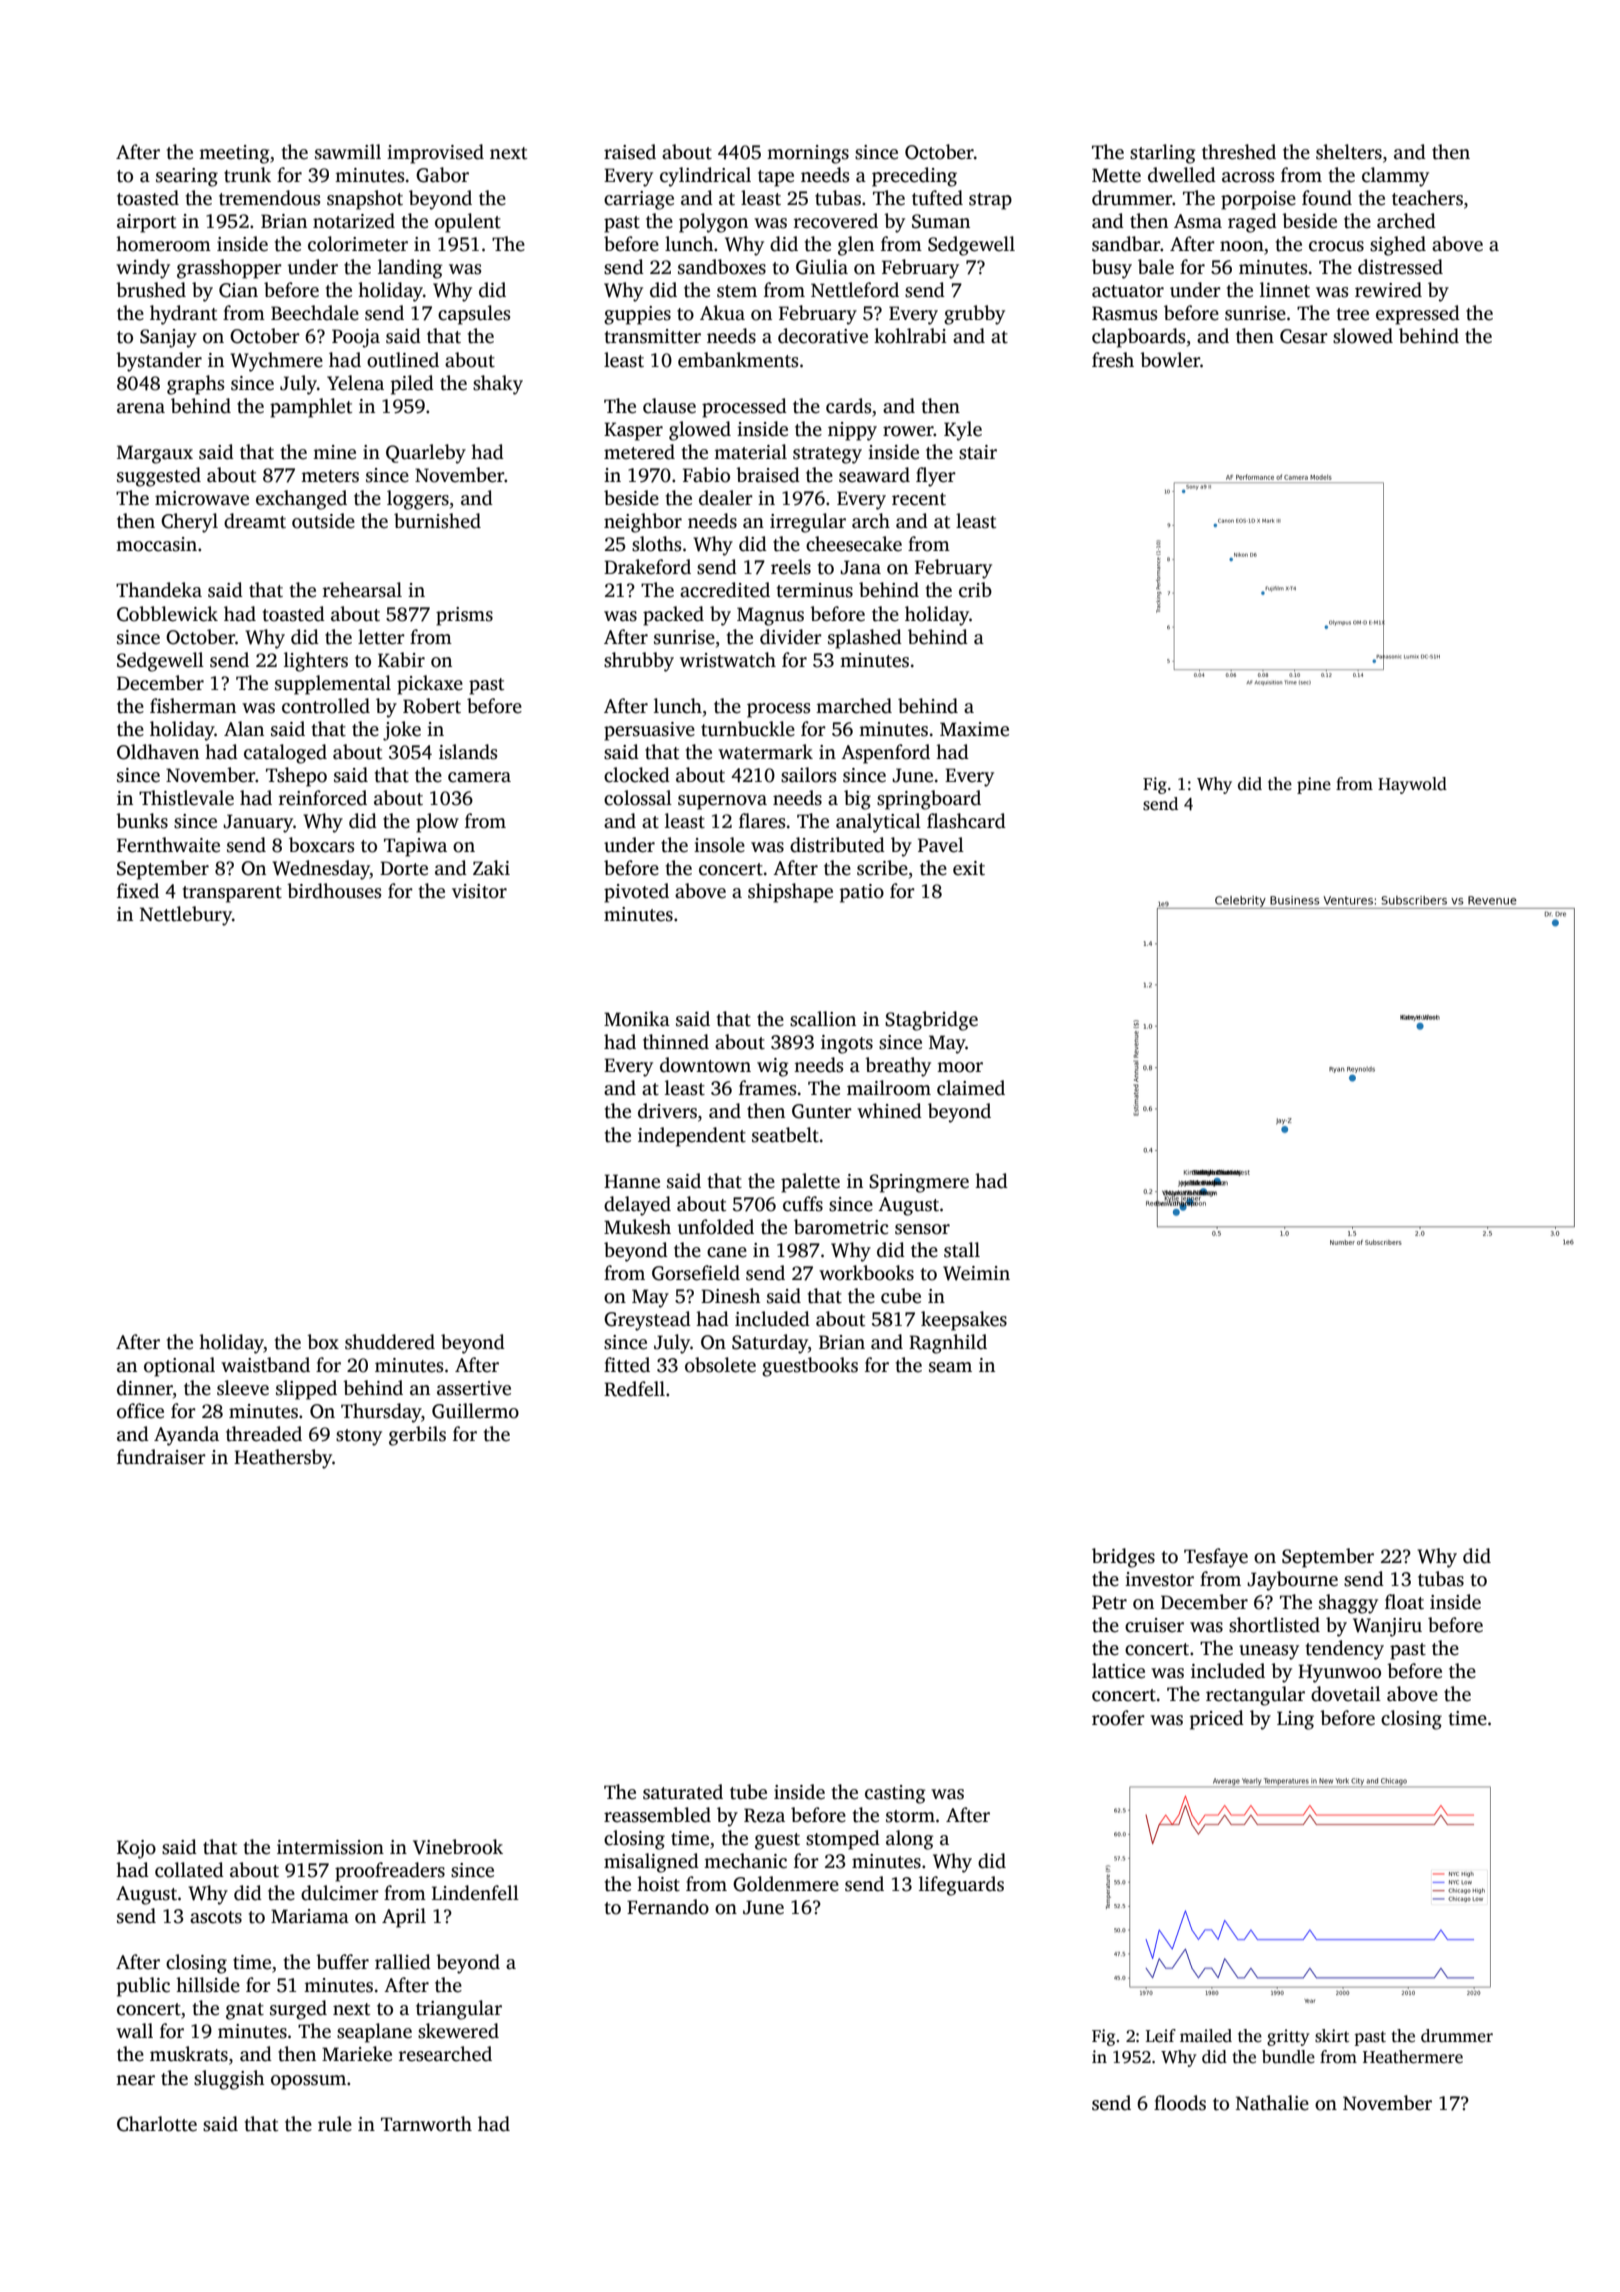 This screenshot has width=1620, height=2292. Describe the element at coordinates (269, 198) in the screenshot. I see `tremendous` at that location.
